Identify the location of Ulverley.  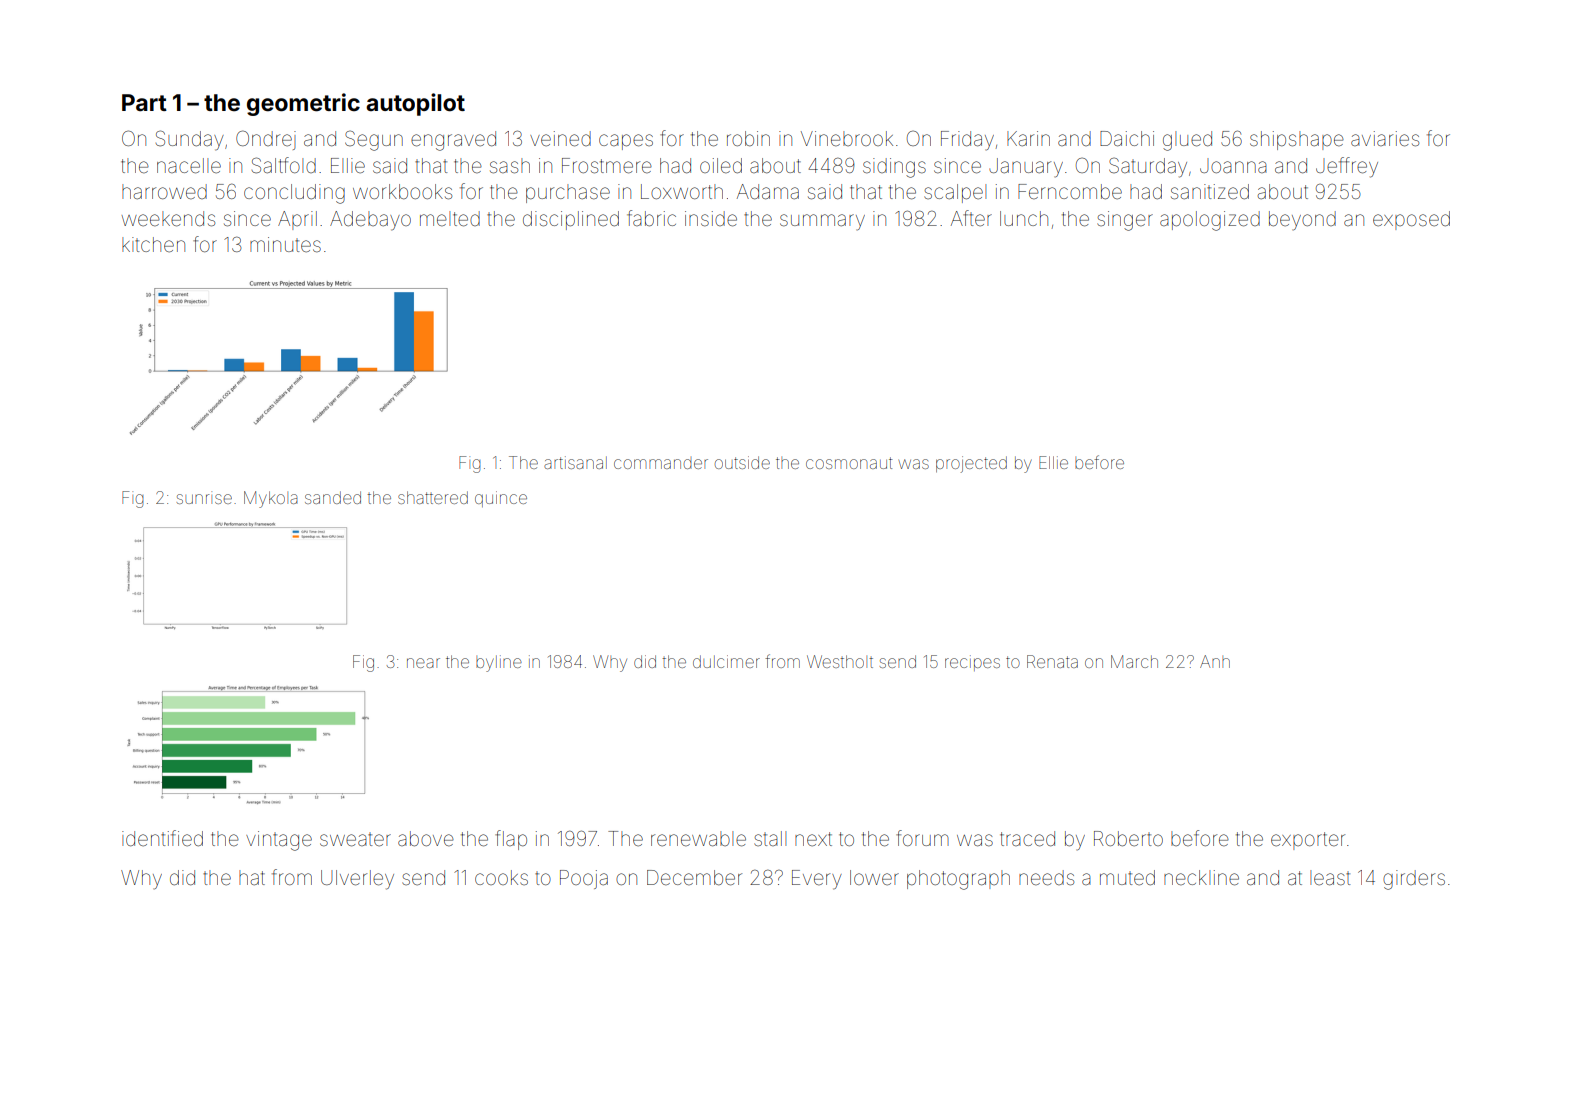
(357, 880).
